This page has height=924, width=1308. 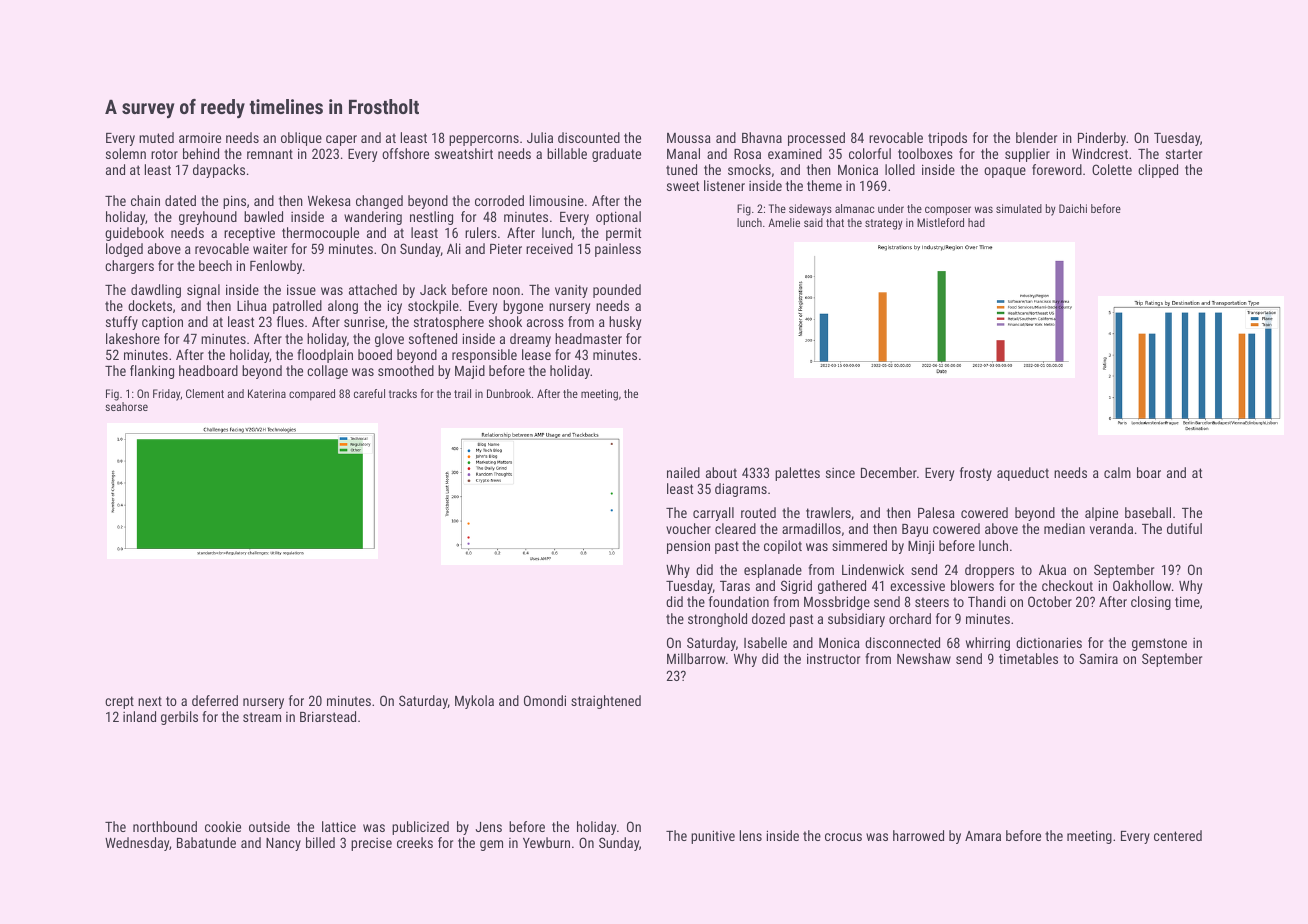 I want to click on centered, so click(x=1178, y=835).
